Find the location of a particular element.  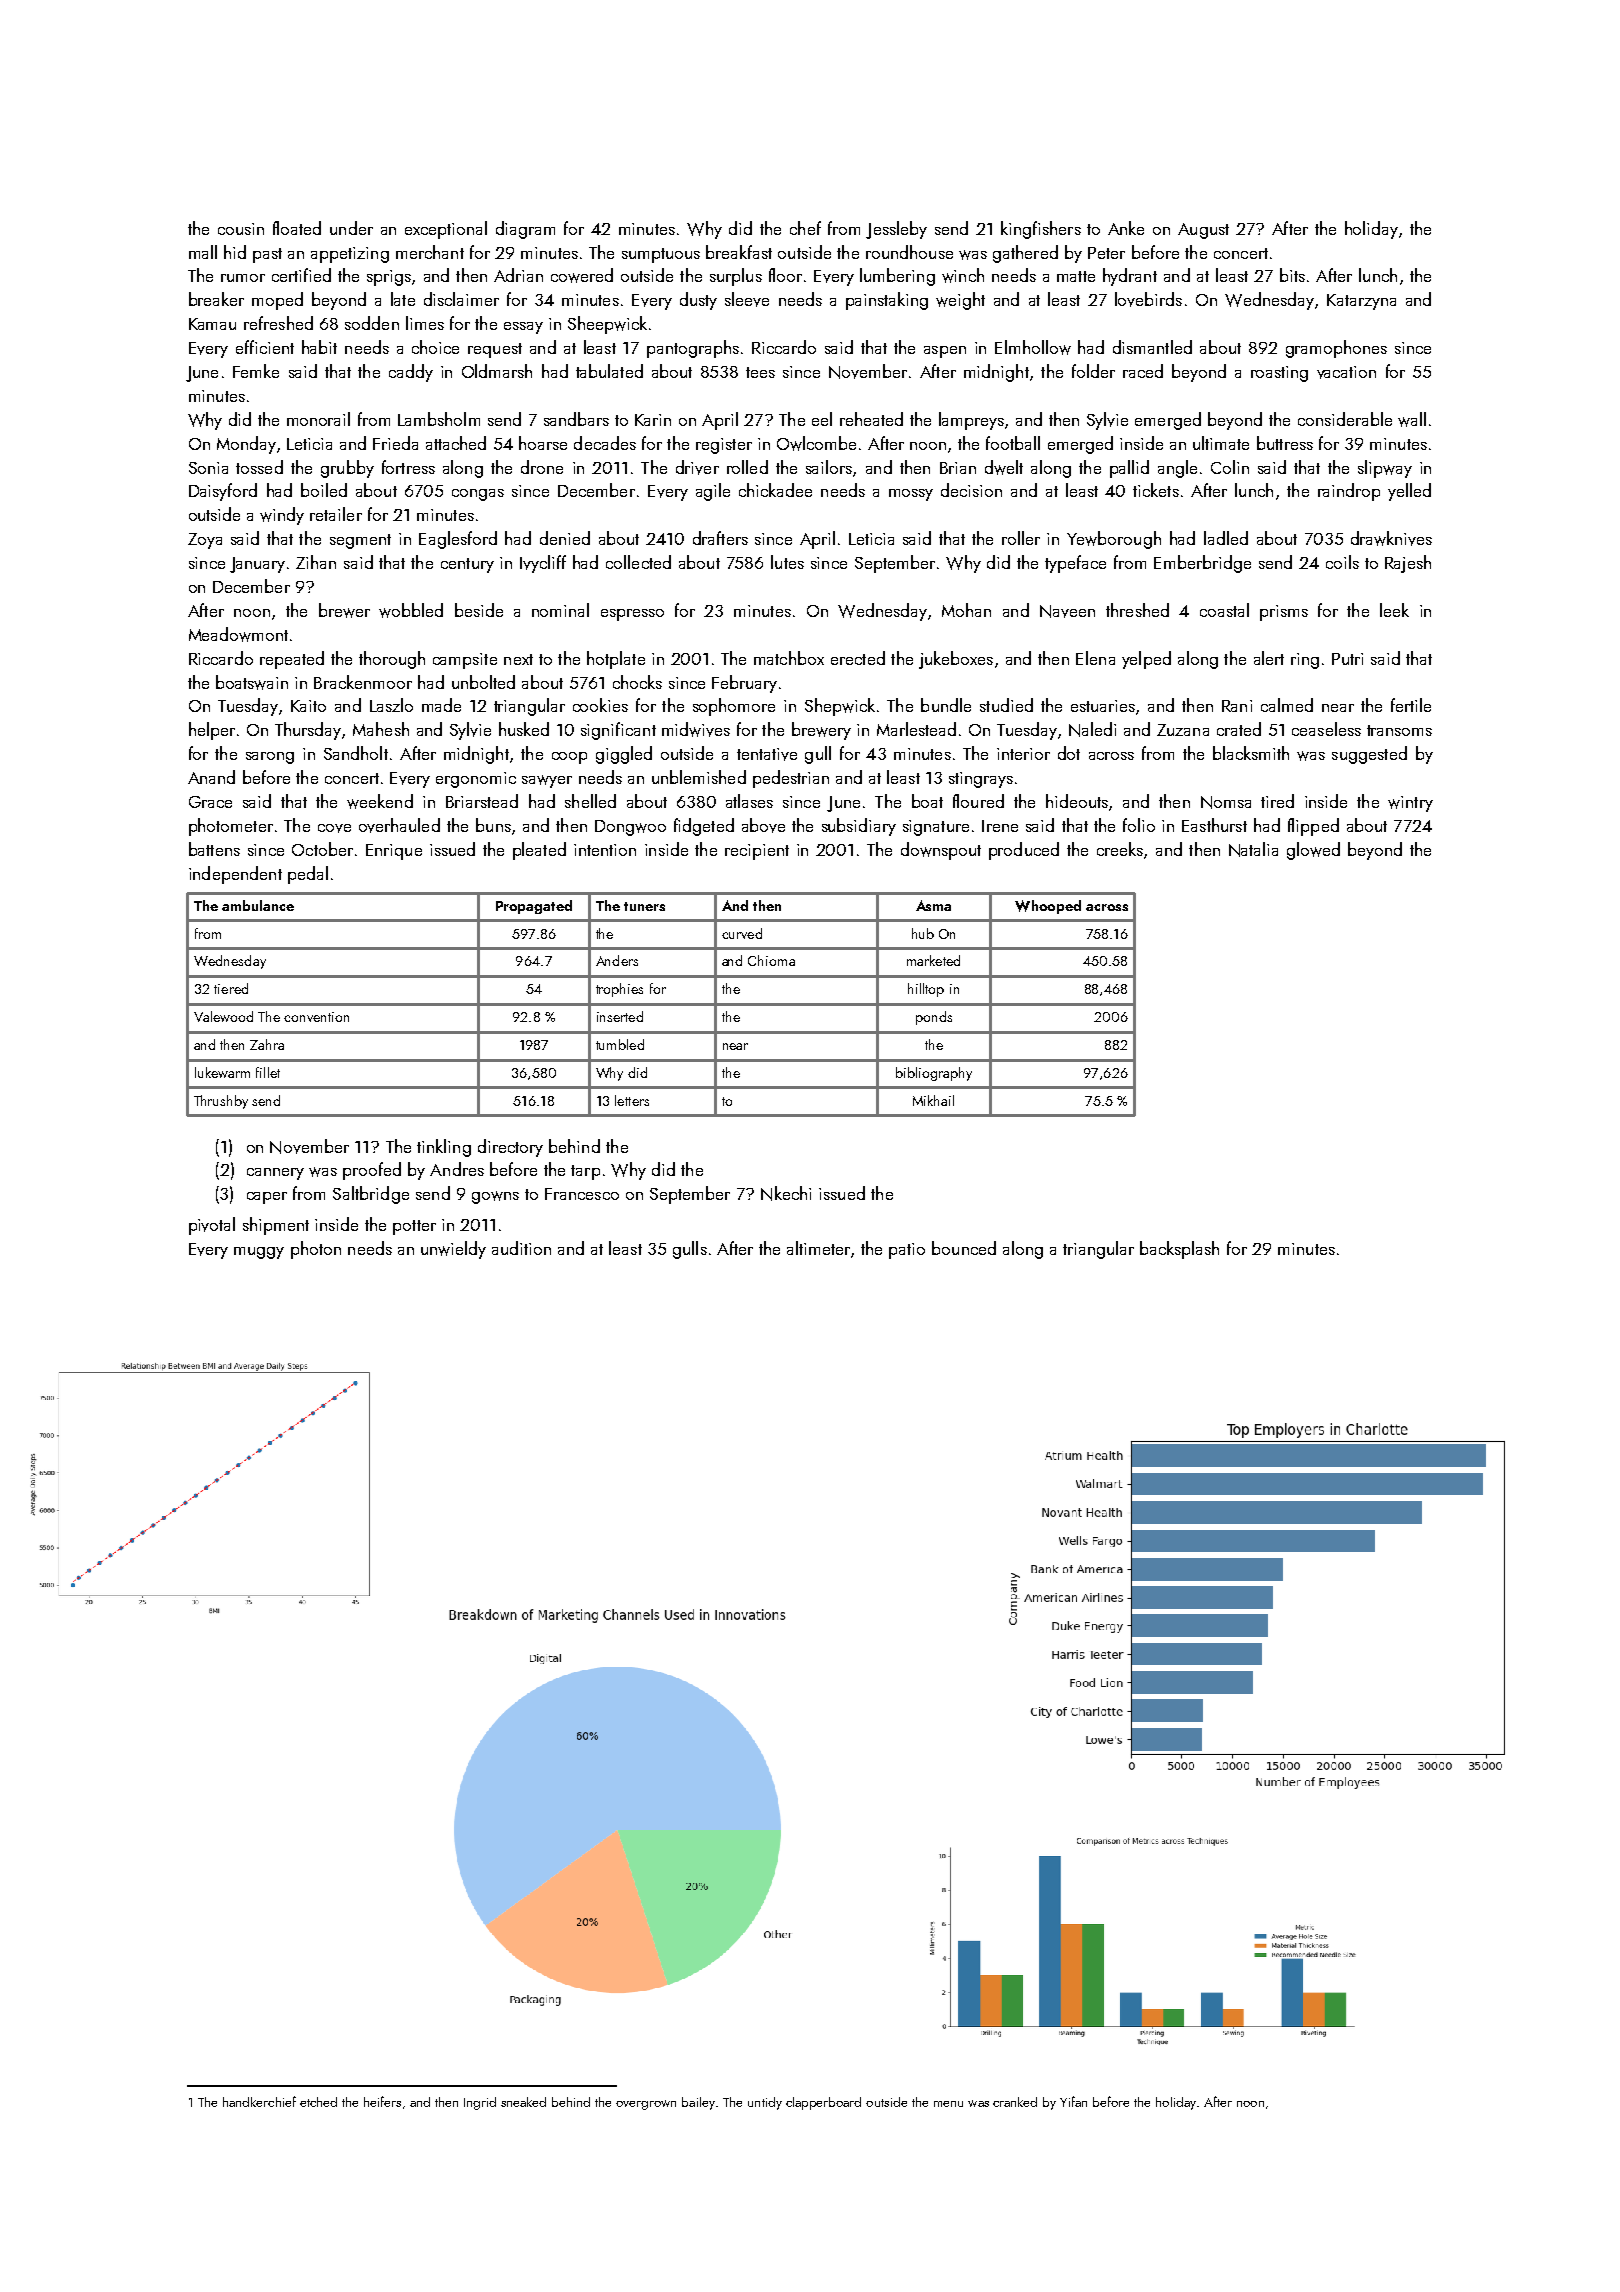

directory is located at coordinates (510, 1148).
